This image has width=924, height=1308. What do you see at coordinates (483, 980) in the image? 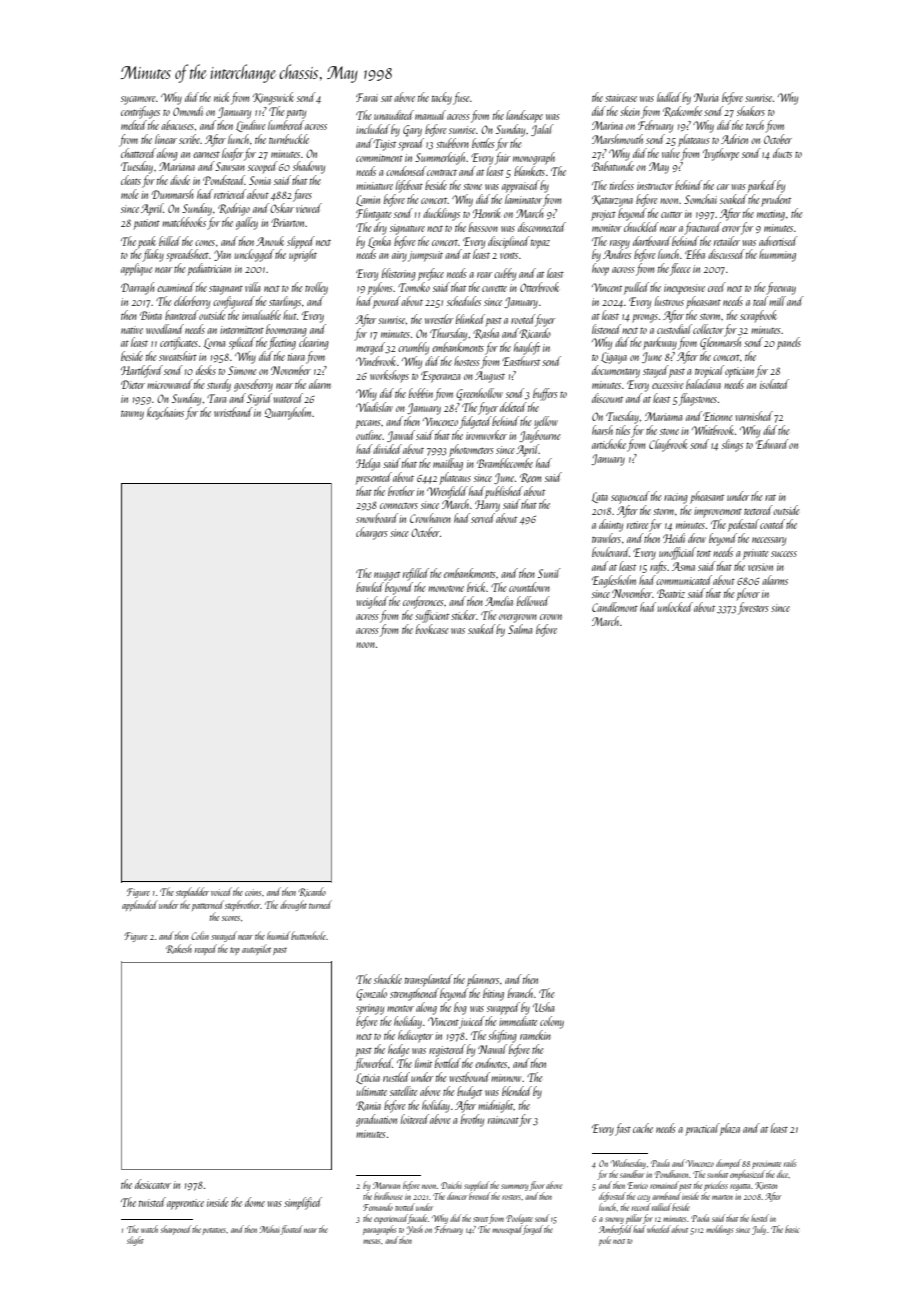
I see `planners` at bounding box center [483, 980].
